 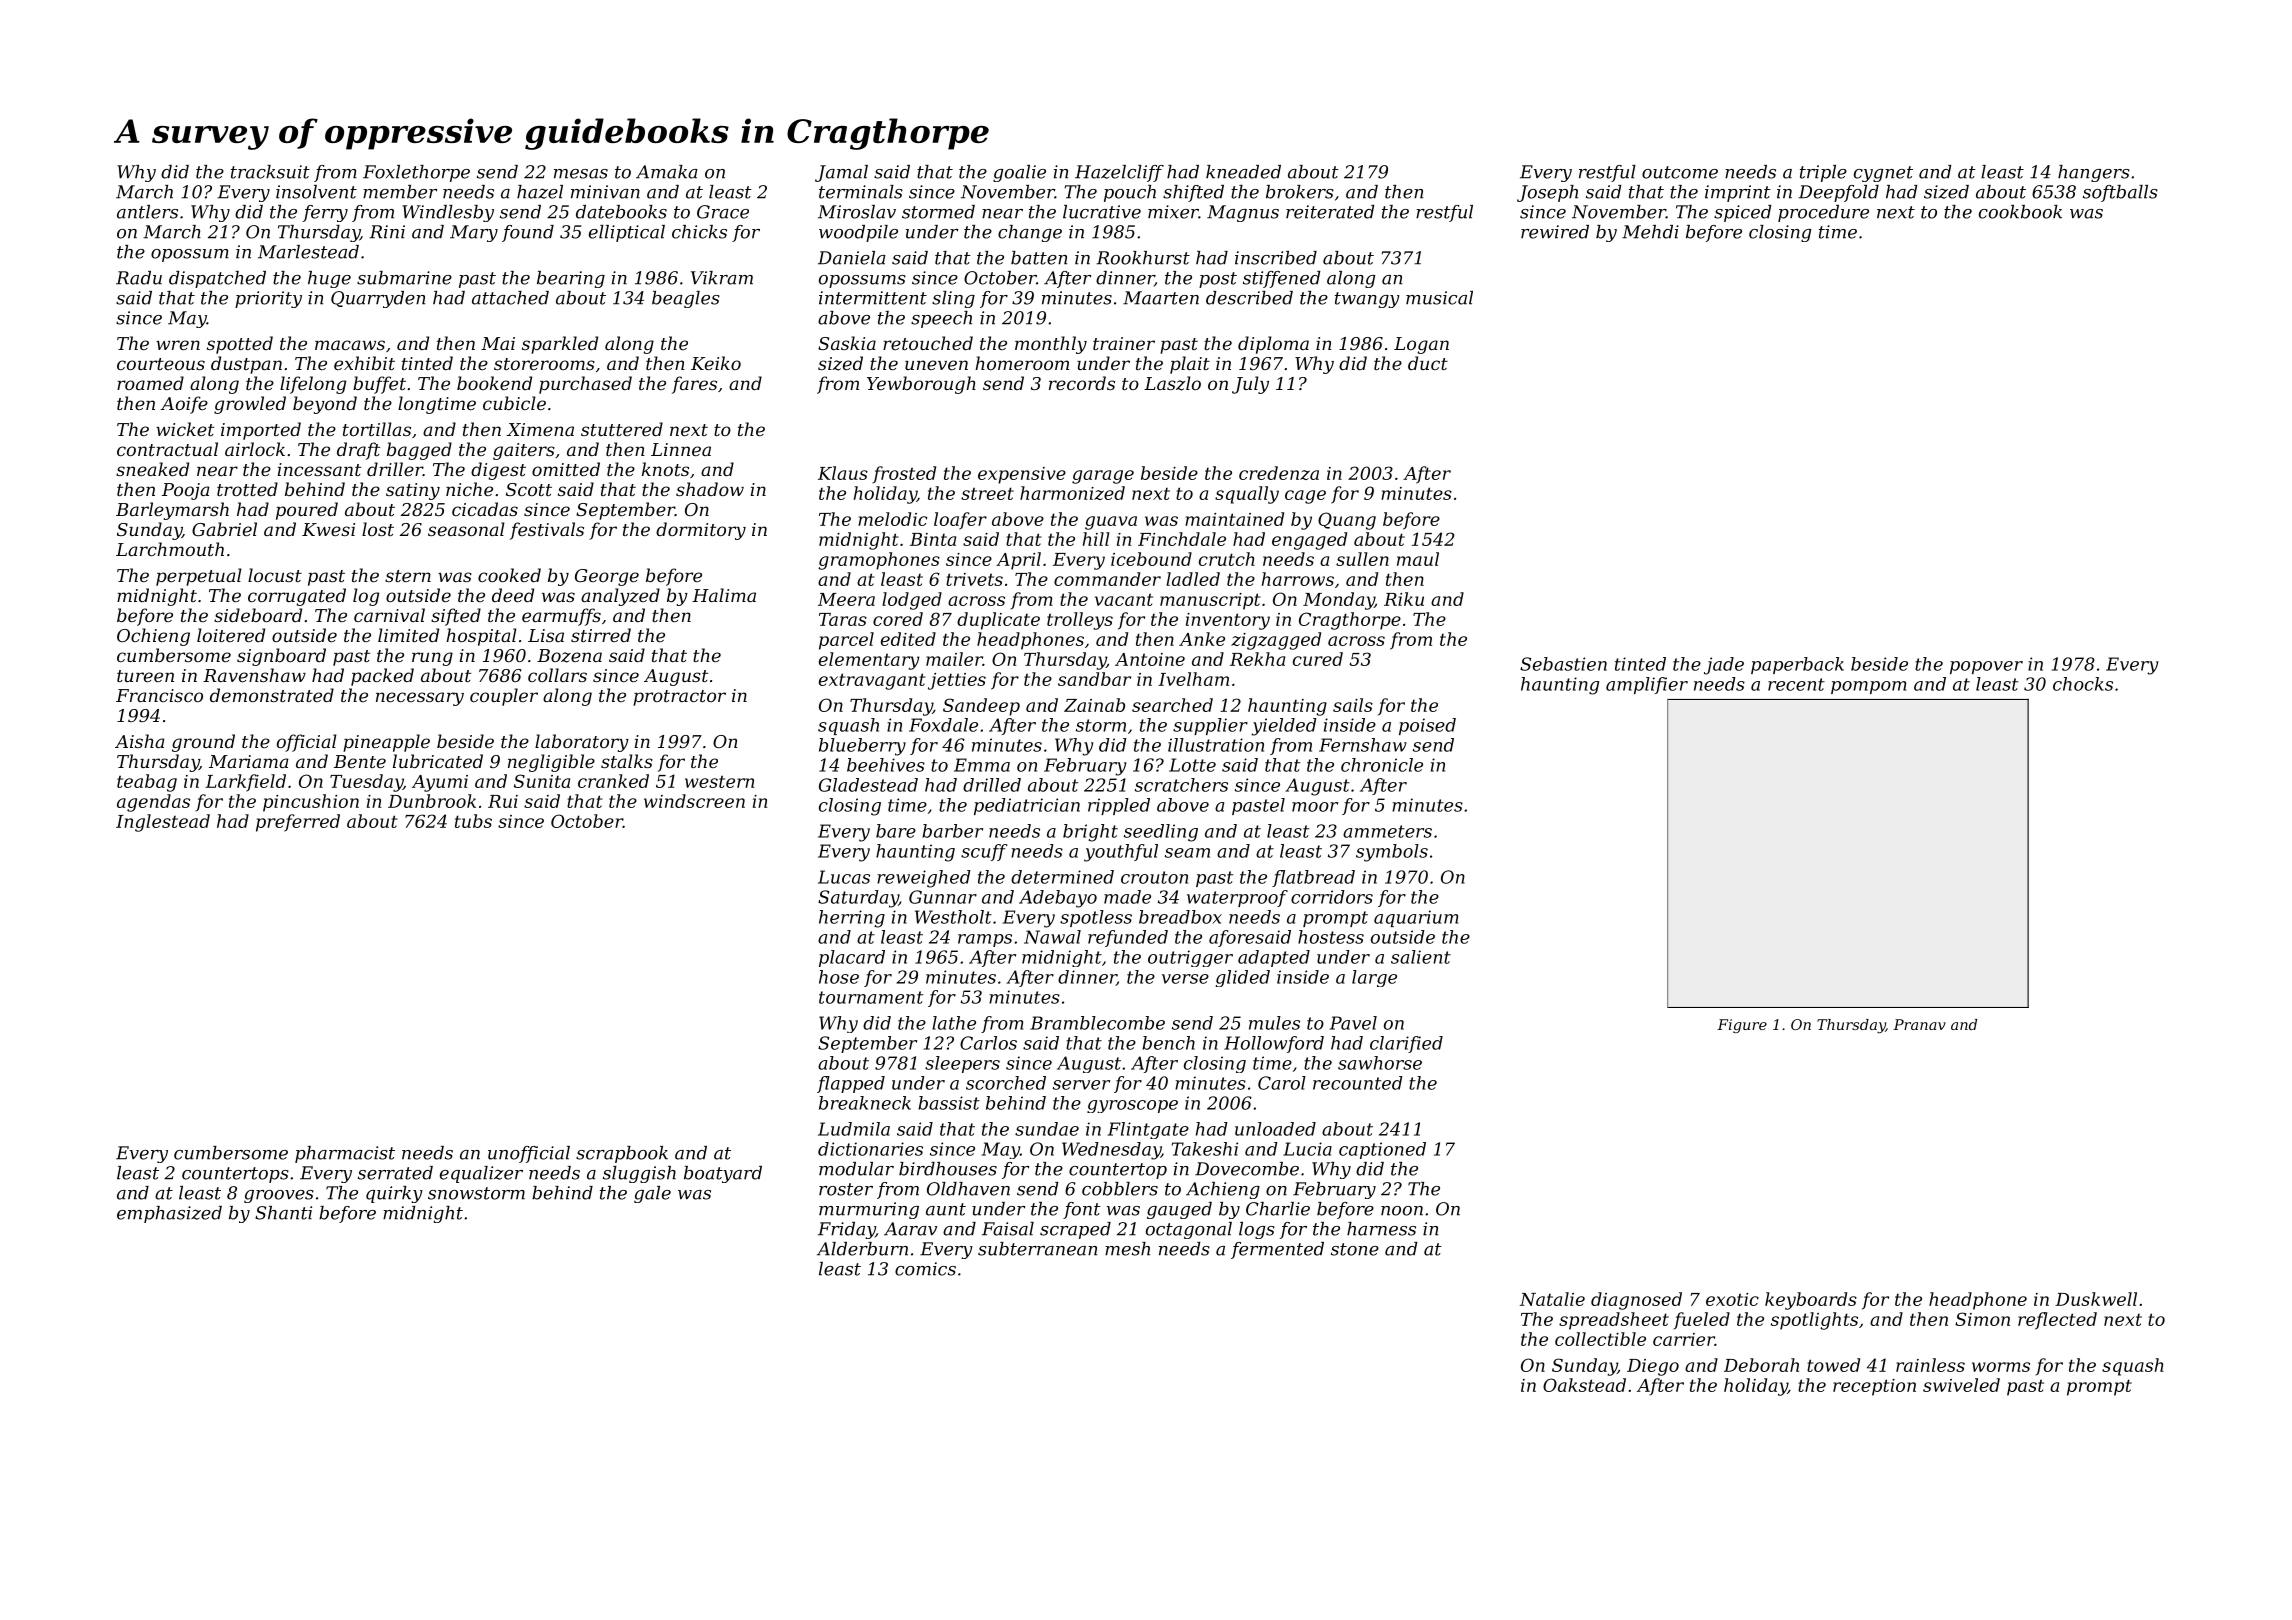 What do you see at coordinates (1421, 957) in the screenshot?
I see `salient` at bounding box center [1421, 957].
